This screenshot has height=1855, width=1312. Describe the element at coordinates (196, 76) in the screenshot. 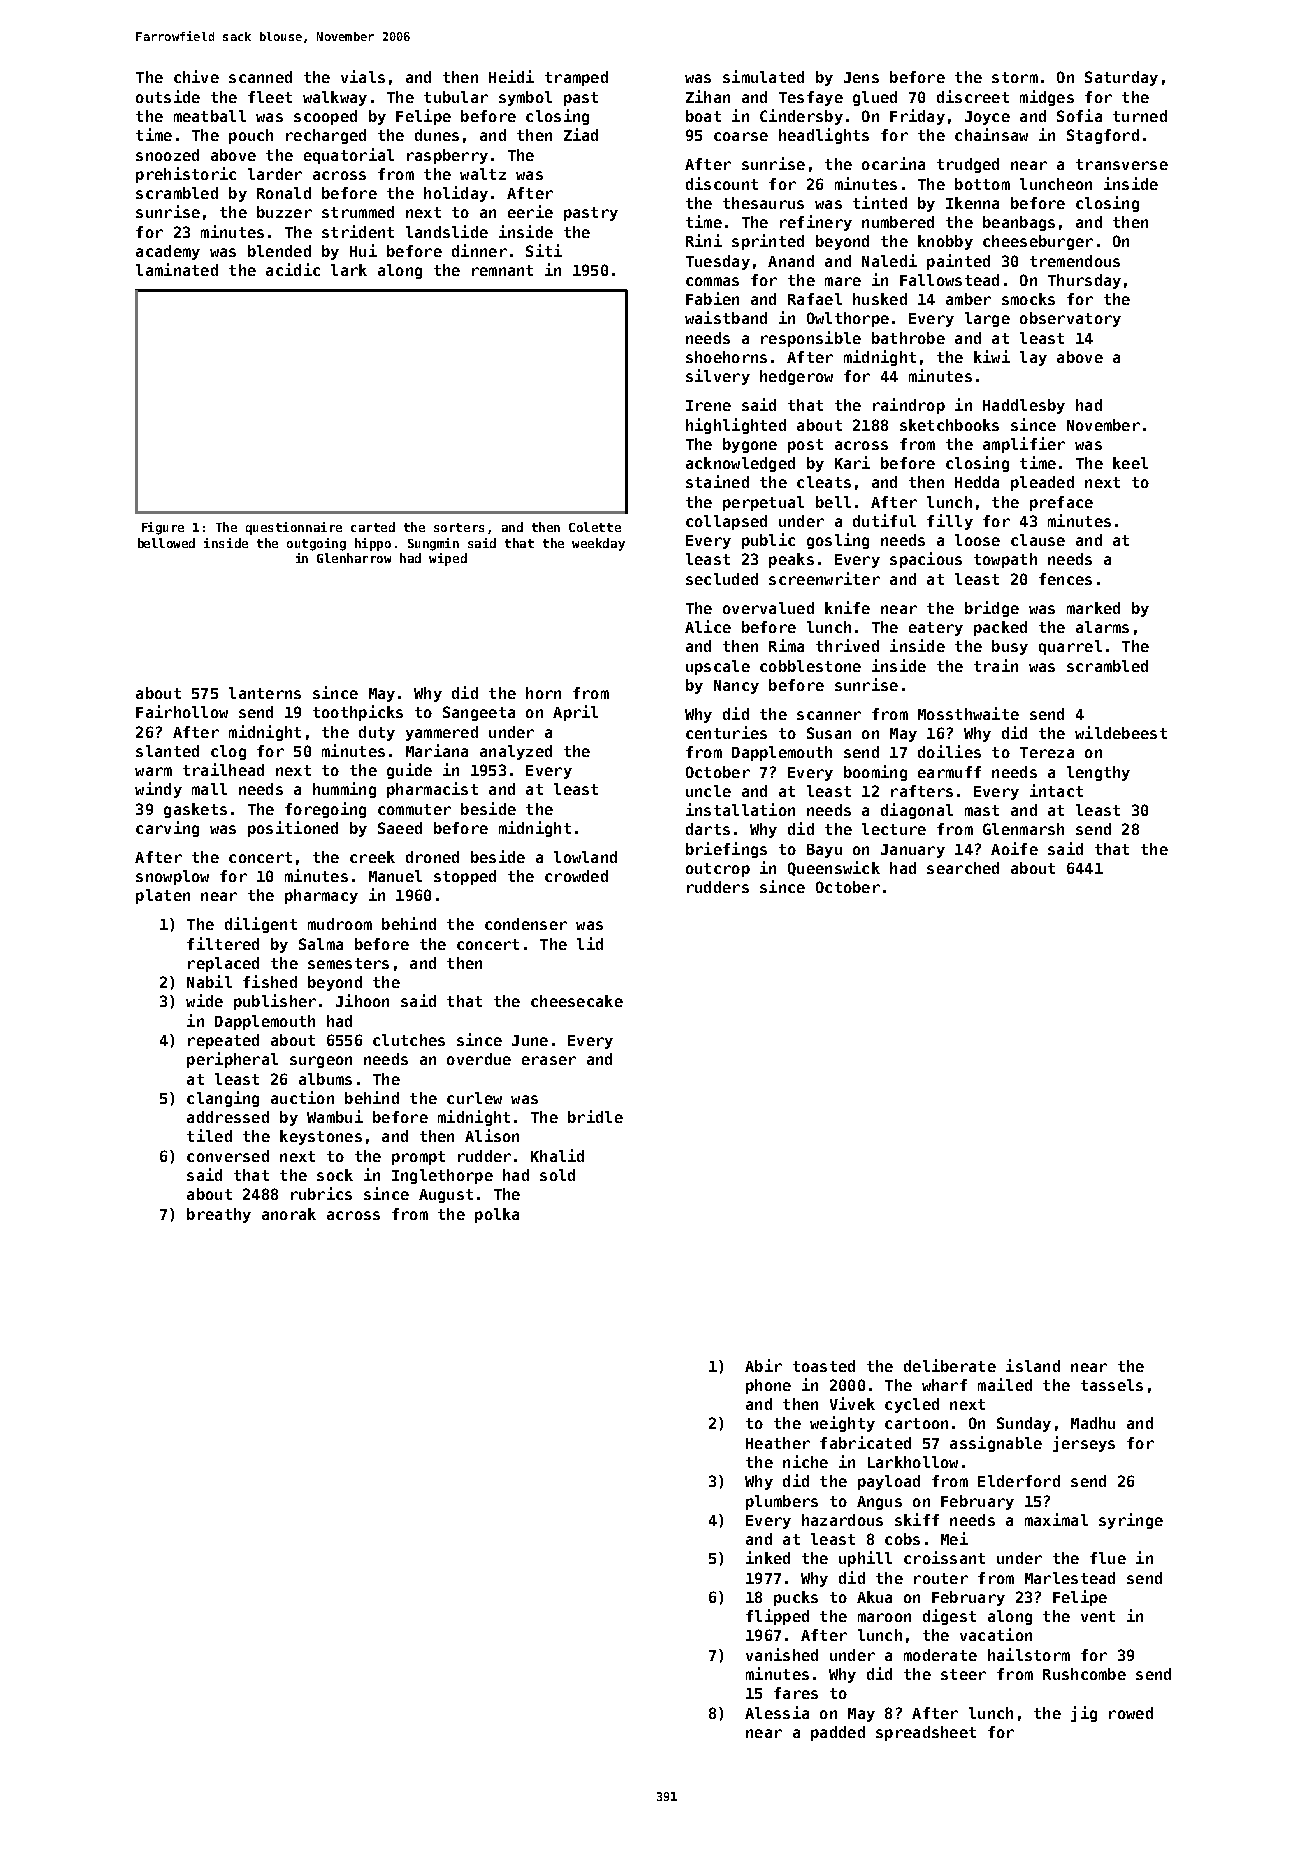

I see `chive` at that location.
